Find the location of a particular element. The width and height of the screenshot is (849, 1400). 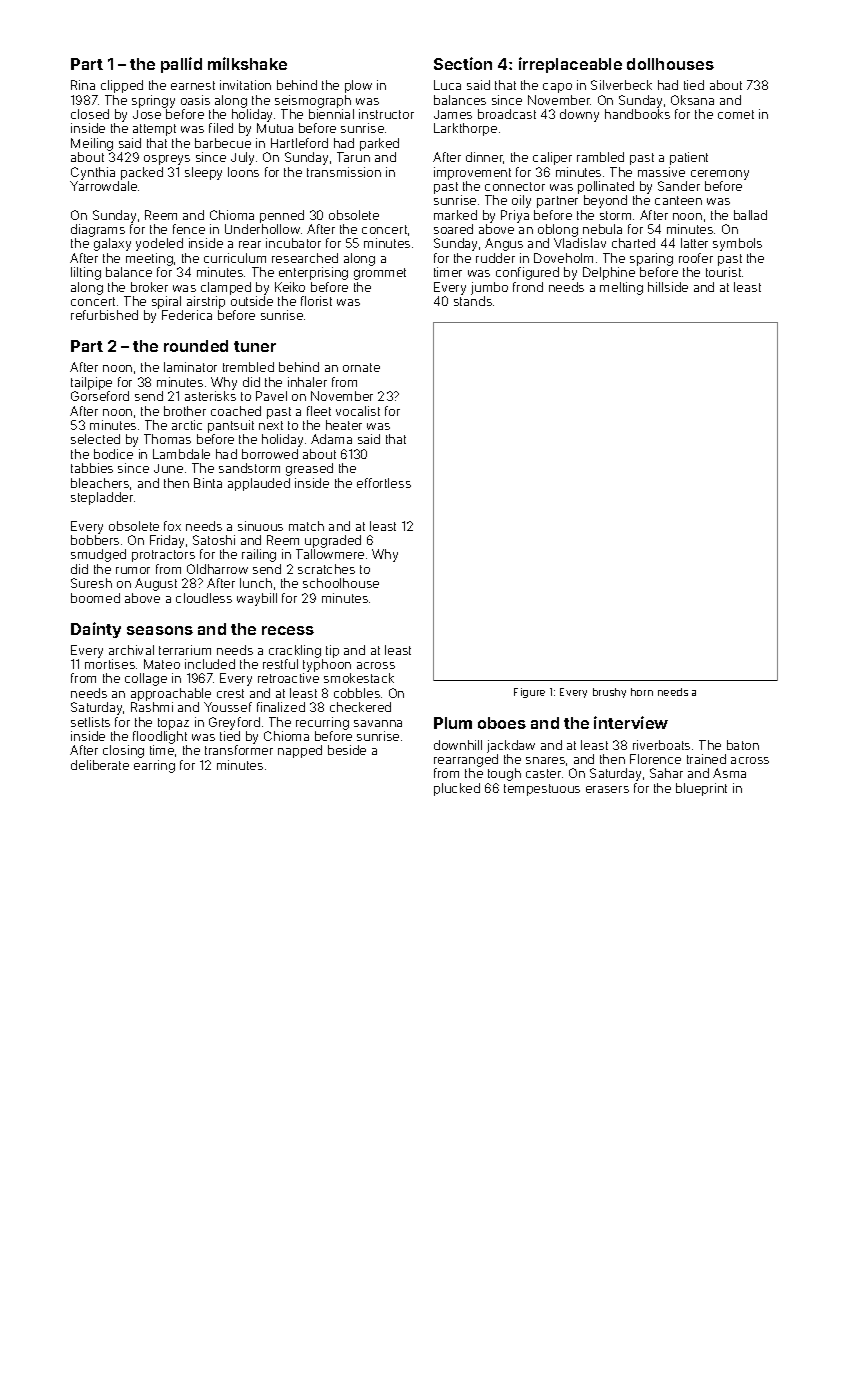

incubator is located at coordinates (293, 243).
